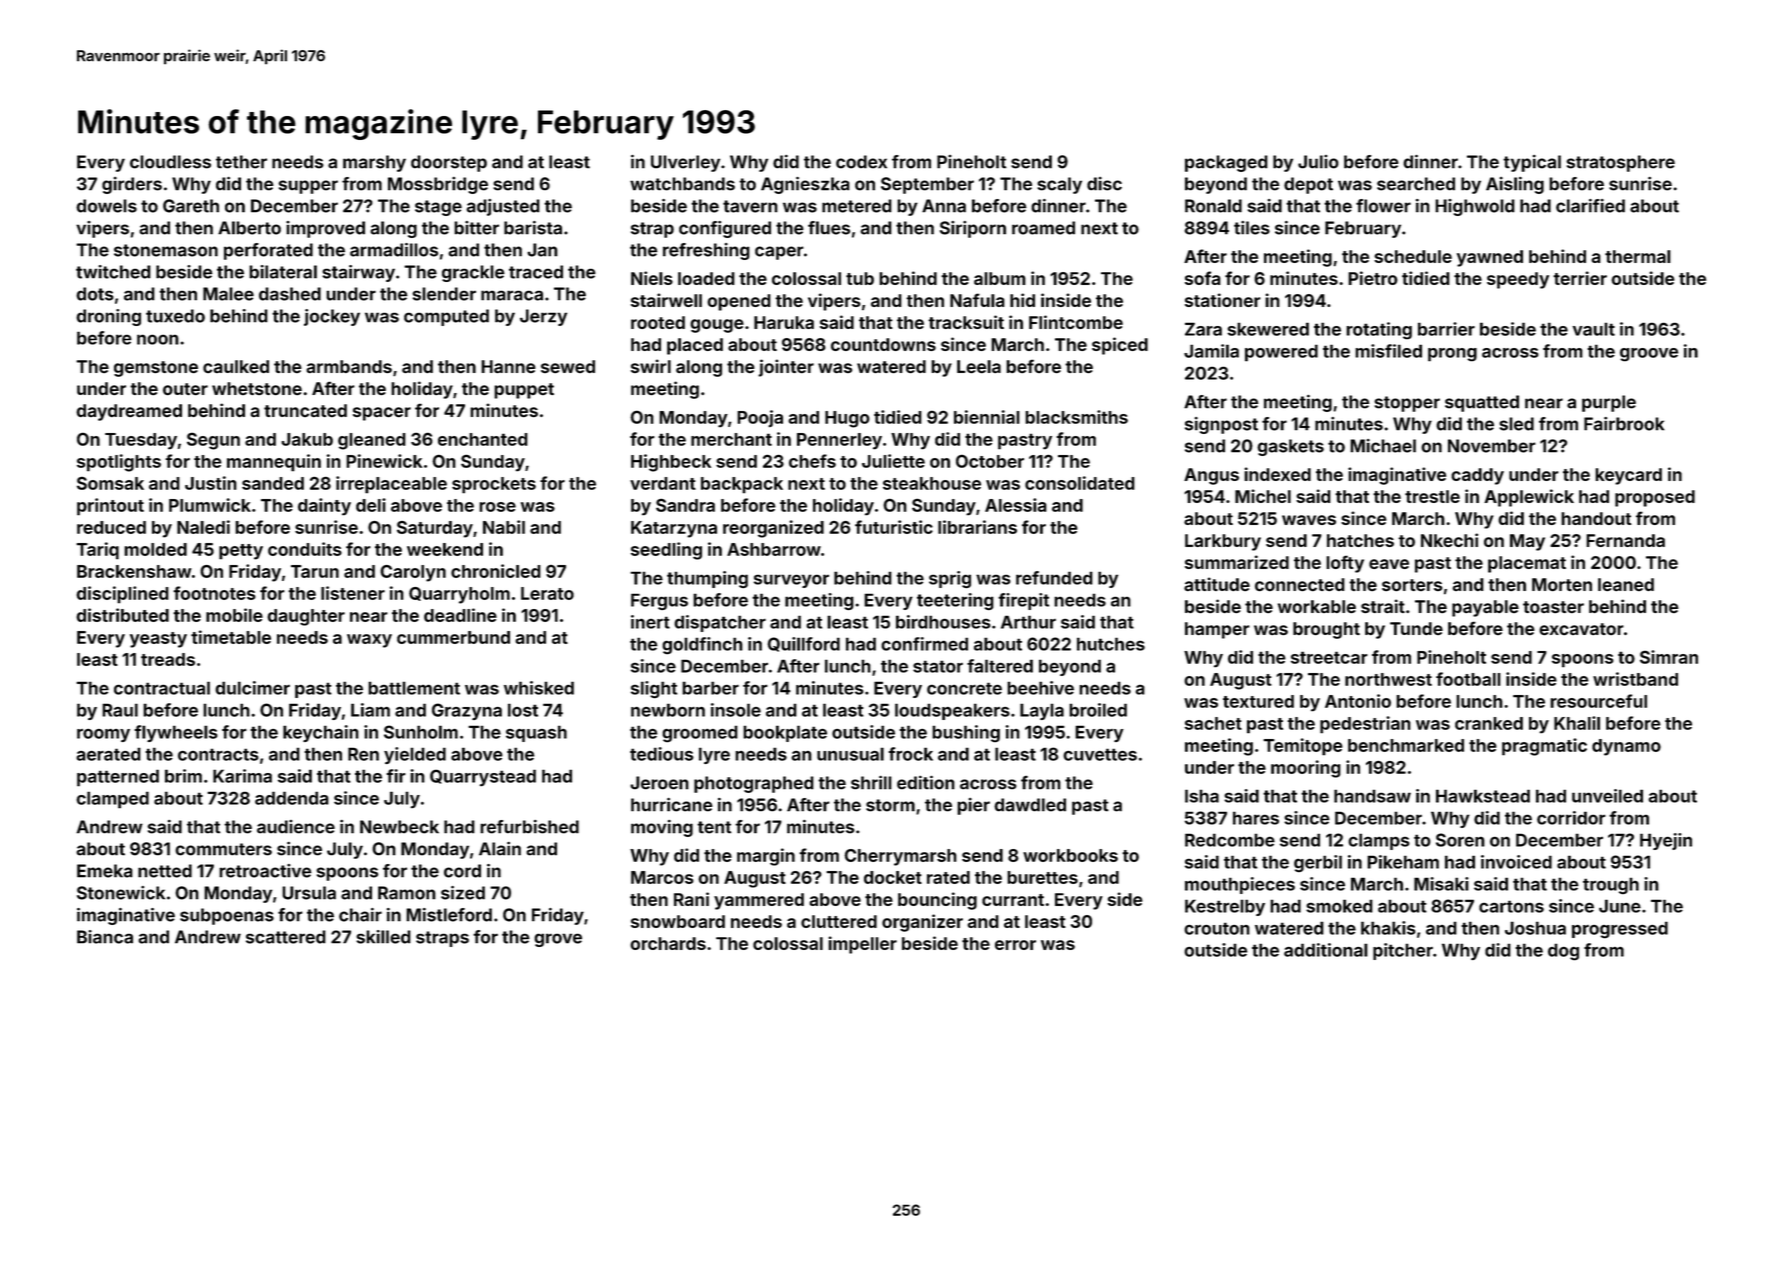 Image resolution: width=1784 pixels, height=1261 pixels. Describe the element at coordinates (1407, 404) in the screenshot. I see `stopper` at that location.
